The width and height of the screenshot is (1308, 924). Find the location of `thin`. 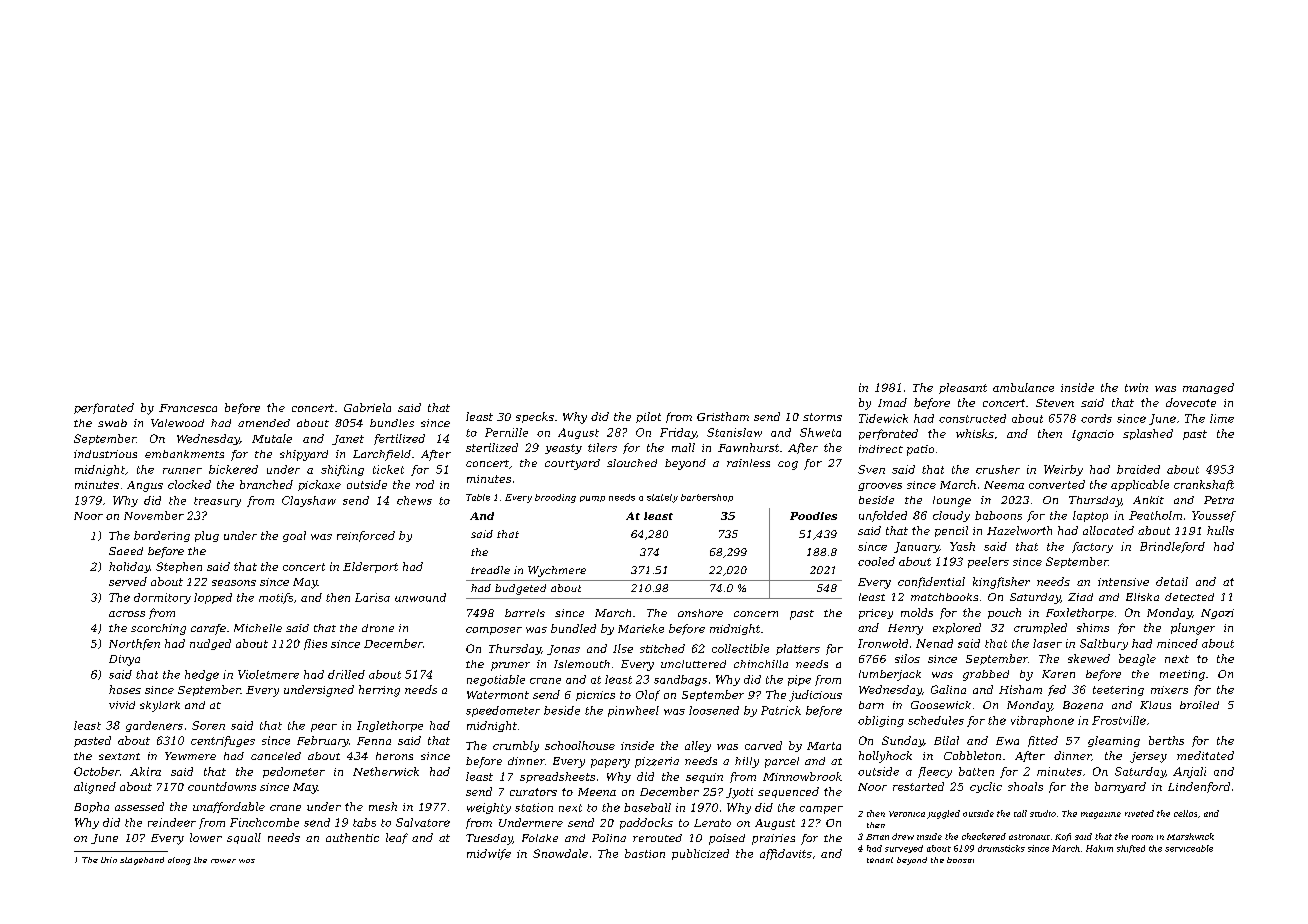

thin is located at coordinates (109, 860).
